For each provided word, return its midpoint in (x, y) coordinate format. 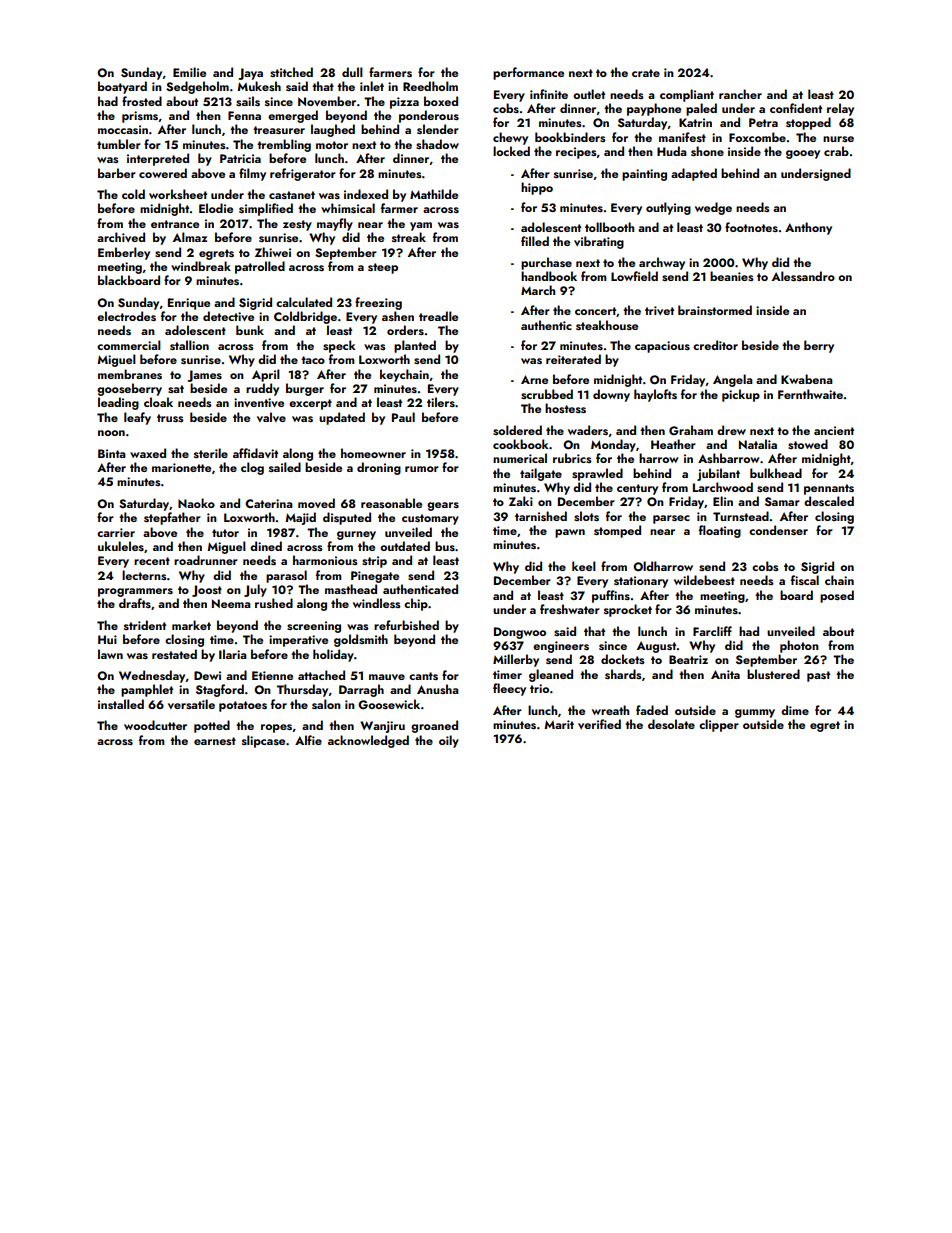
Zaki (521, 501)
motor (332, 145)
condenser (778, 530)
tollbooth (609, 227)
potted (212, 726)
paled (701, 109)
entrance (175, 224)
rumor (422, 469)
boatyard (122, 87)
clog (252, 468)
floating (720, 531)
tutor (225, 533)
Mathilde (434, 194)
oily (449, 741)
